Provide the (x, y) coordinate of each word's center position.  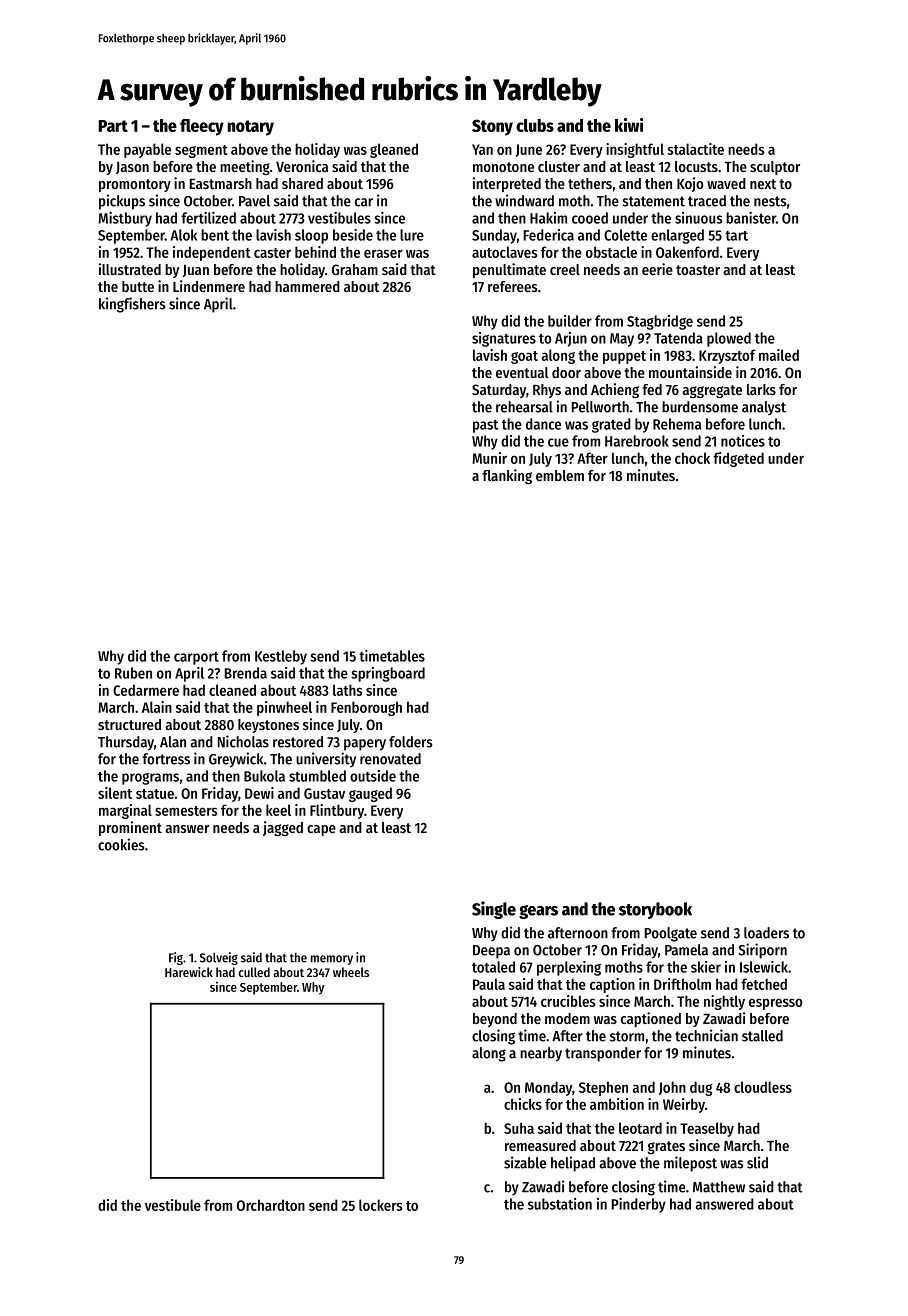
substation (560, 1204)
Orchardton (271, 1205)
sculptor (775, 168)
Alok (183, 235)
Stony (492, 127)
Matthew (719, 1187)
